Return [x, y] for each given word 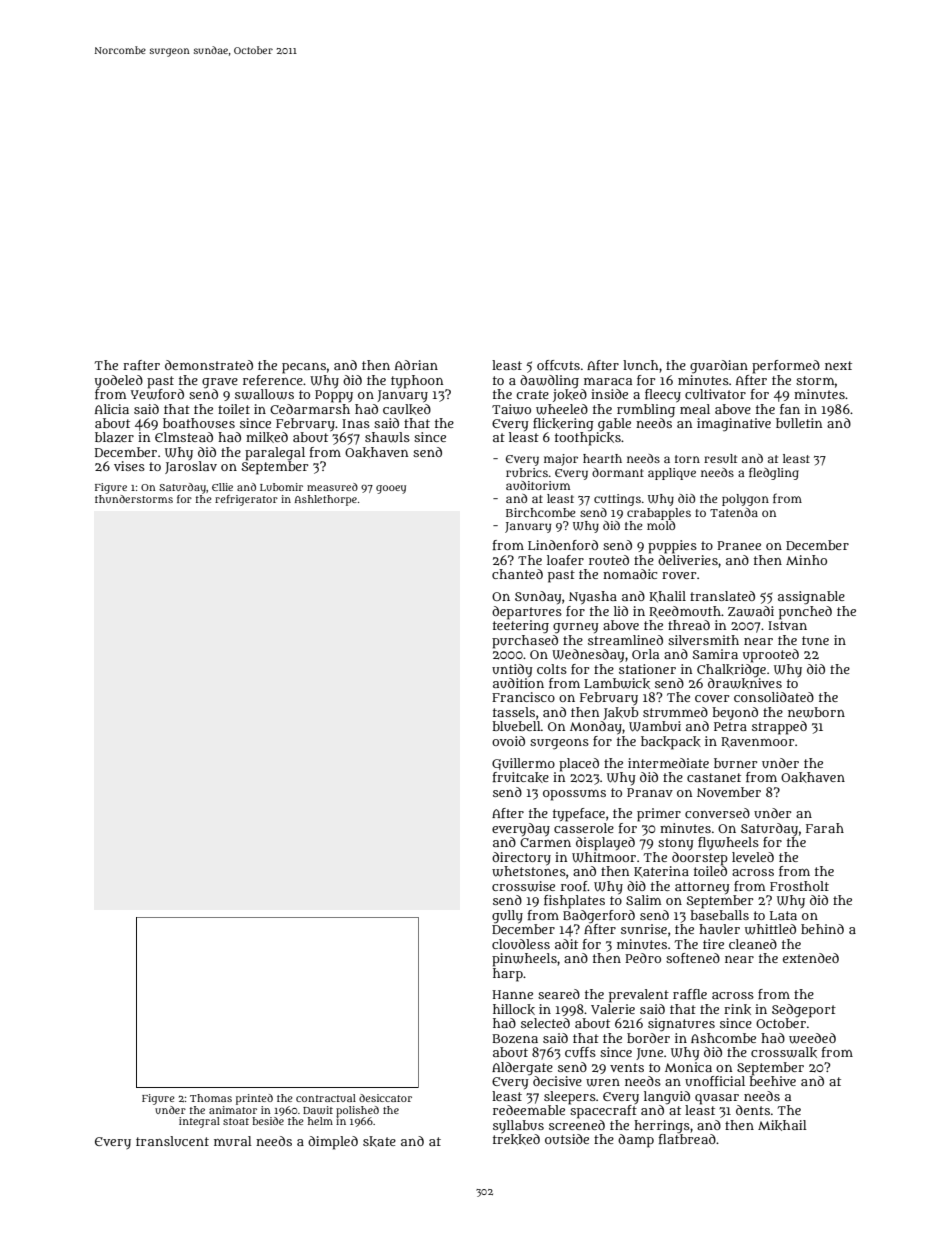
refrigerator [246, 500]
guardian [719, 367]
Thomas [211, 1098]
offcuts [558, 365]
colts [552, 669]
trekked [516, 1139]
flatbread [687, 1138]
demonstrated [209, 365]
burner [735, 763]
